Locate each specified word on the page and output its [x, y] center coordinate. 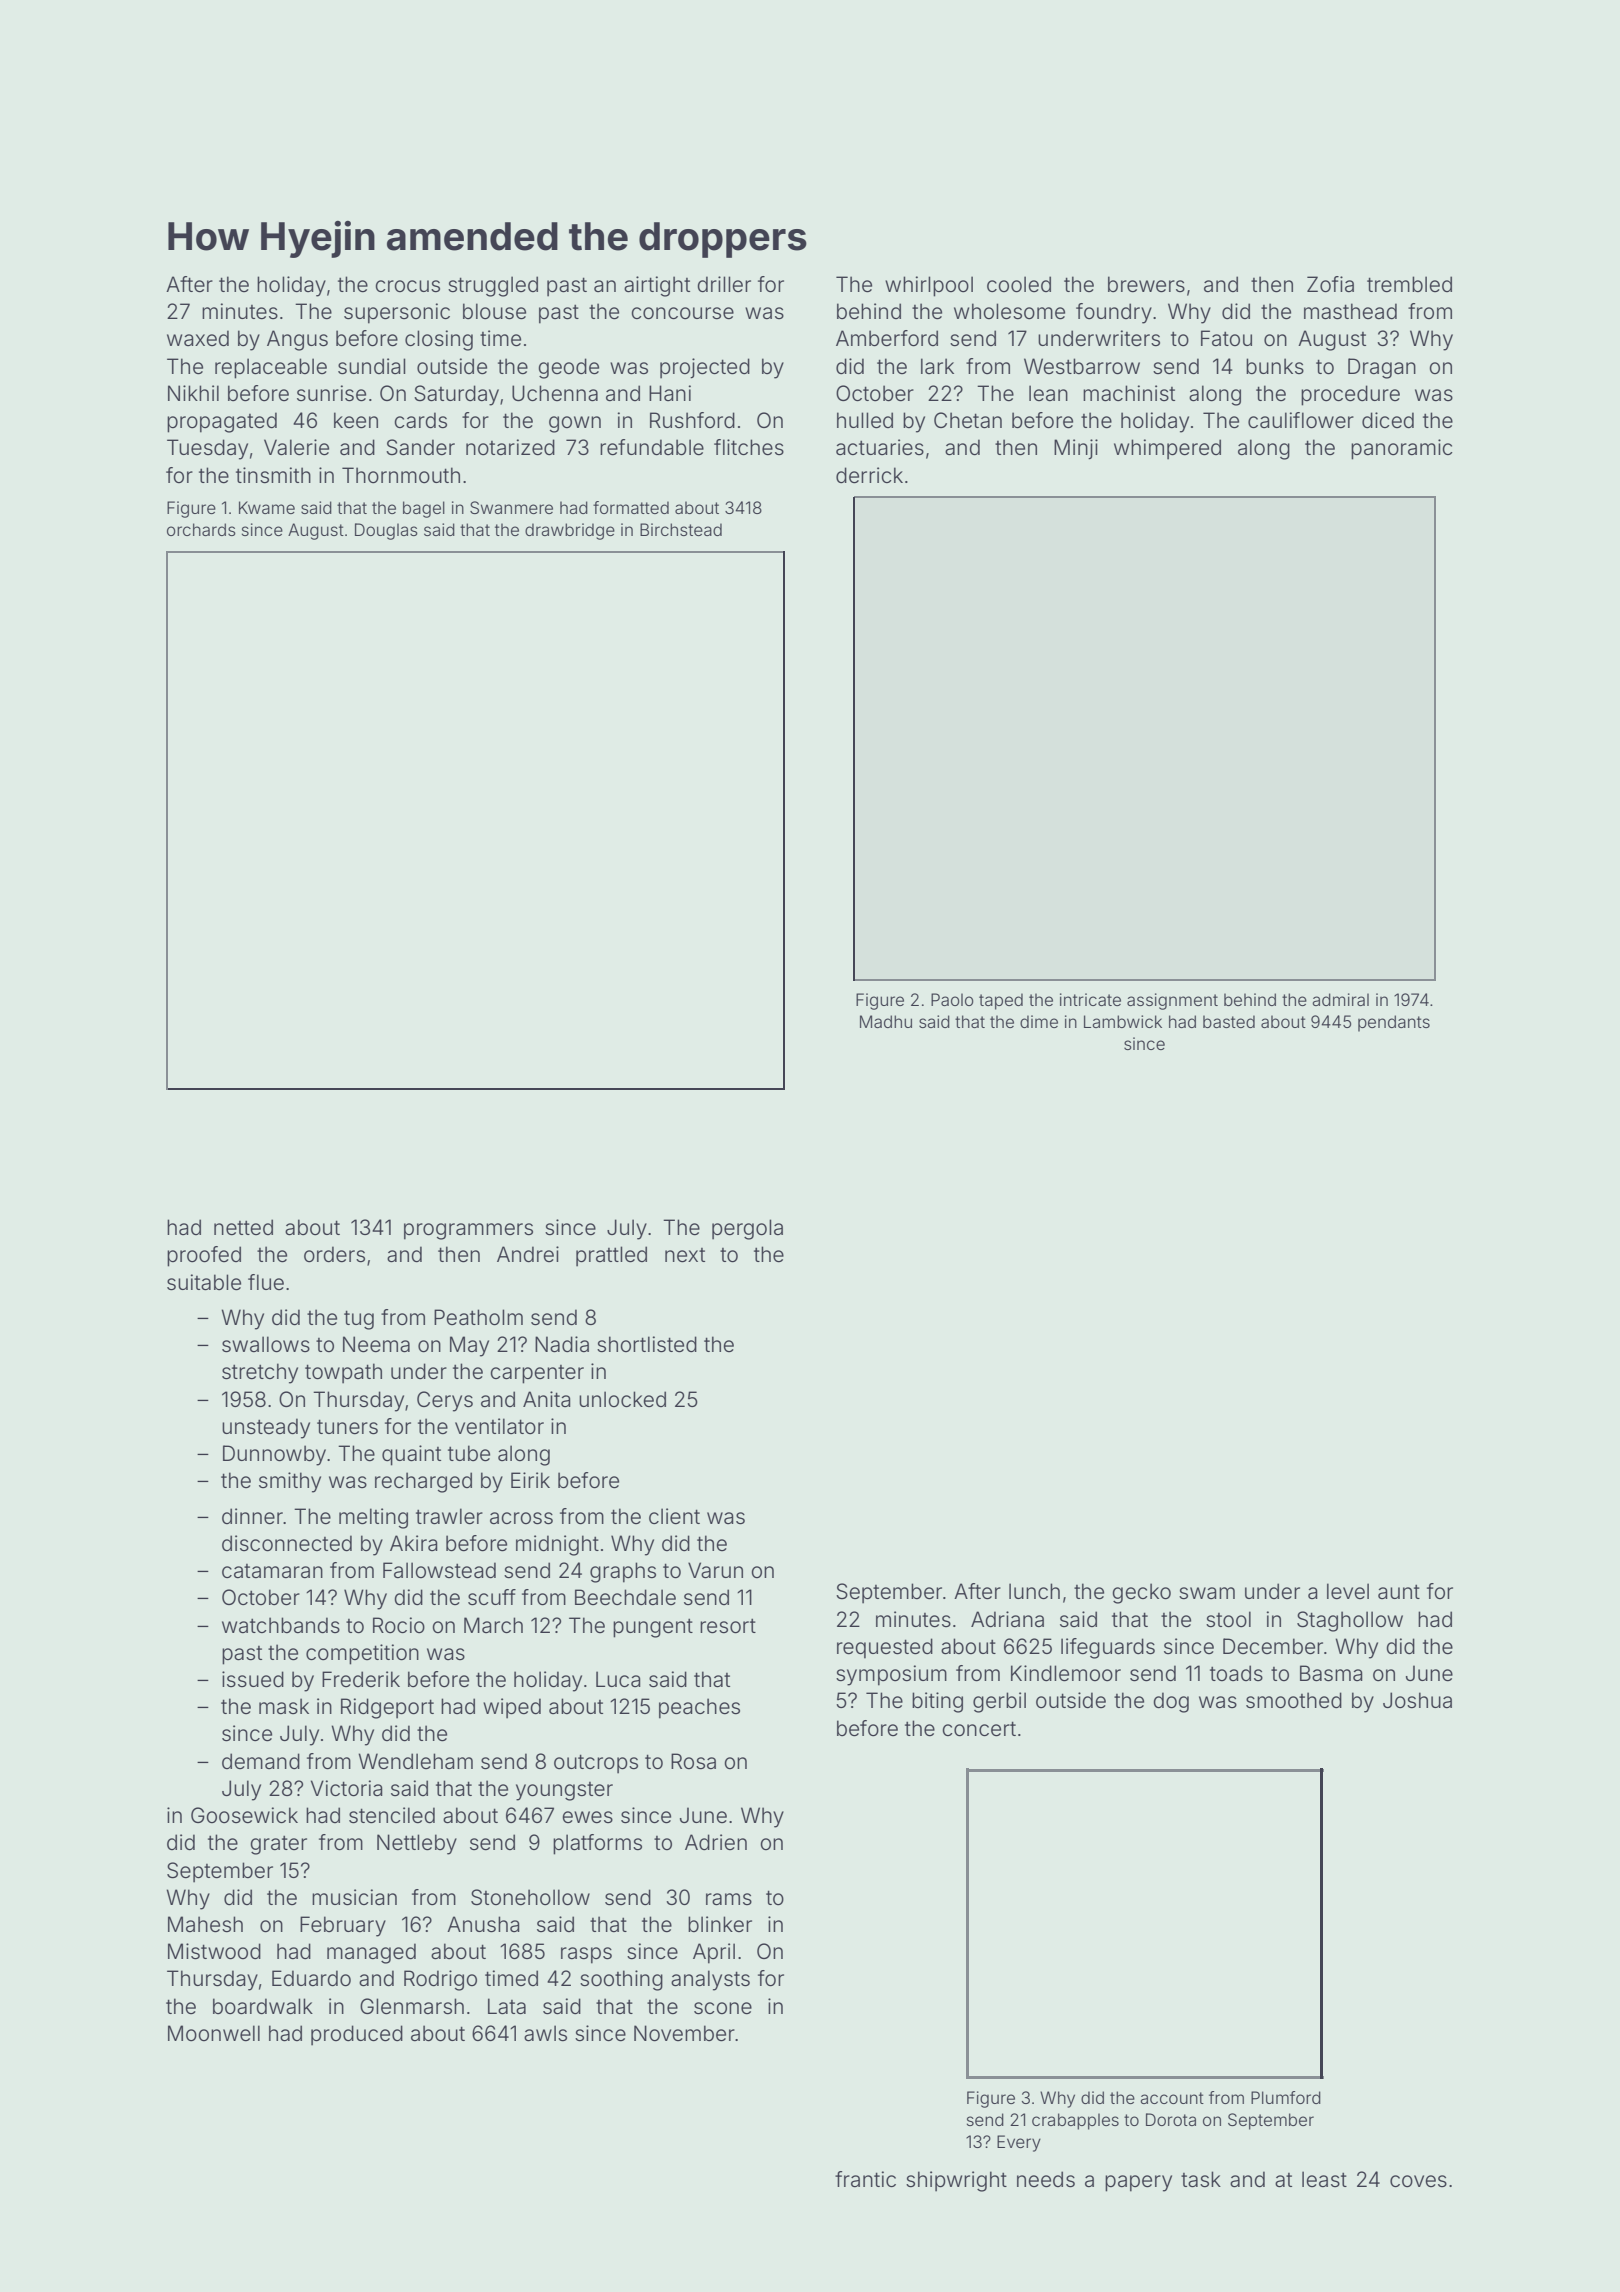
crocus [407, 286]
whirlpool [929, 286]
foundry [1114, 313]
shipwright [956, 2181]
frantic [865, 2179]
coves [1418, 2181]
